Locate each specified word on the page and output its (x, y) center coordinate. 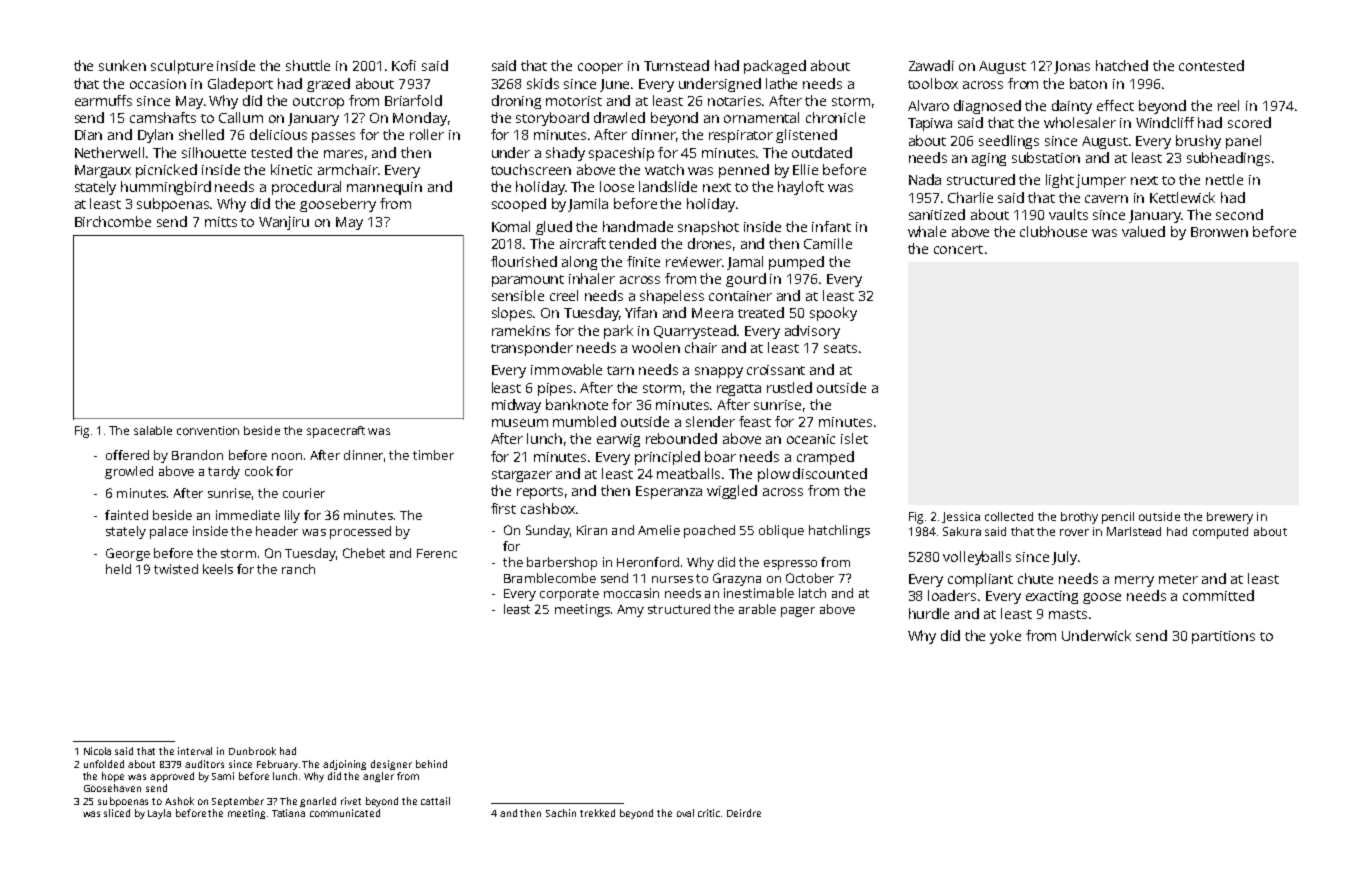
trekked (597, 813)
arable (757, 609)
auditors (204, 764)
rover (1074, 532)
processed (360, 532)
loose (617, 186)
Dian (88, 135)
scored (1249, 122)
